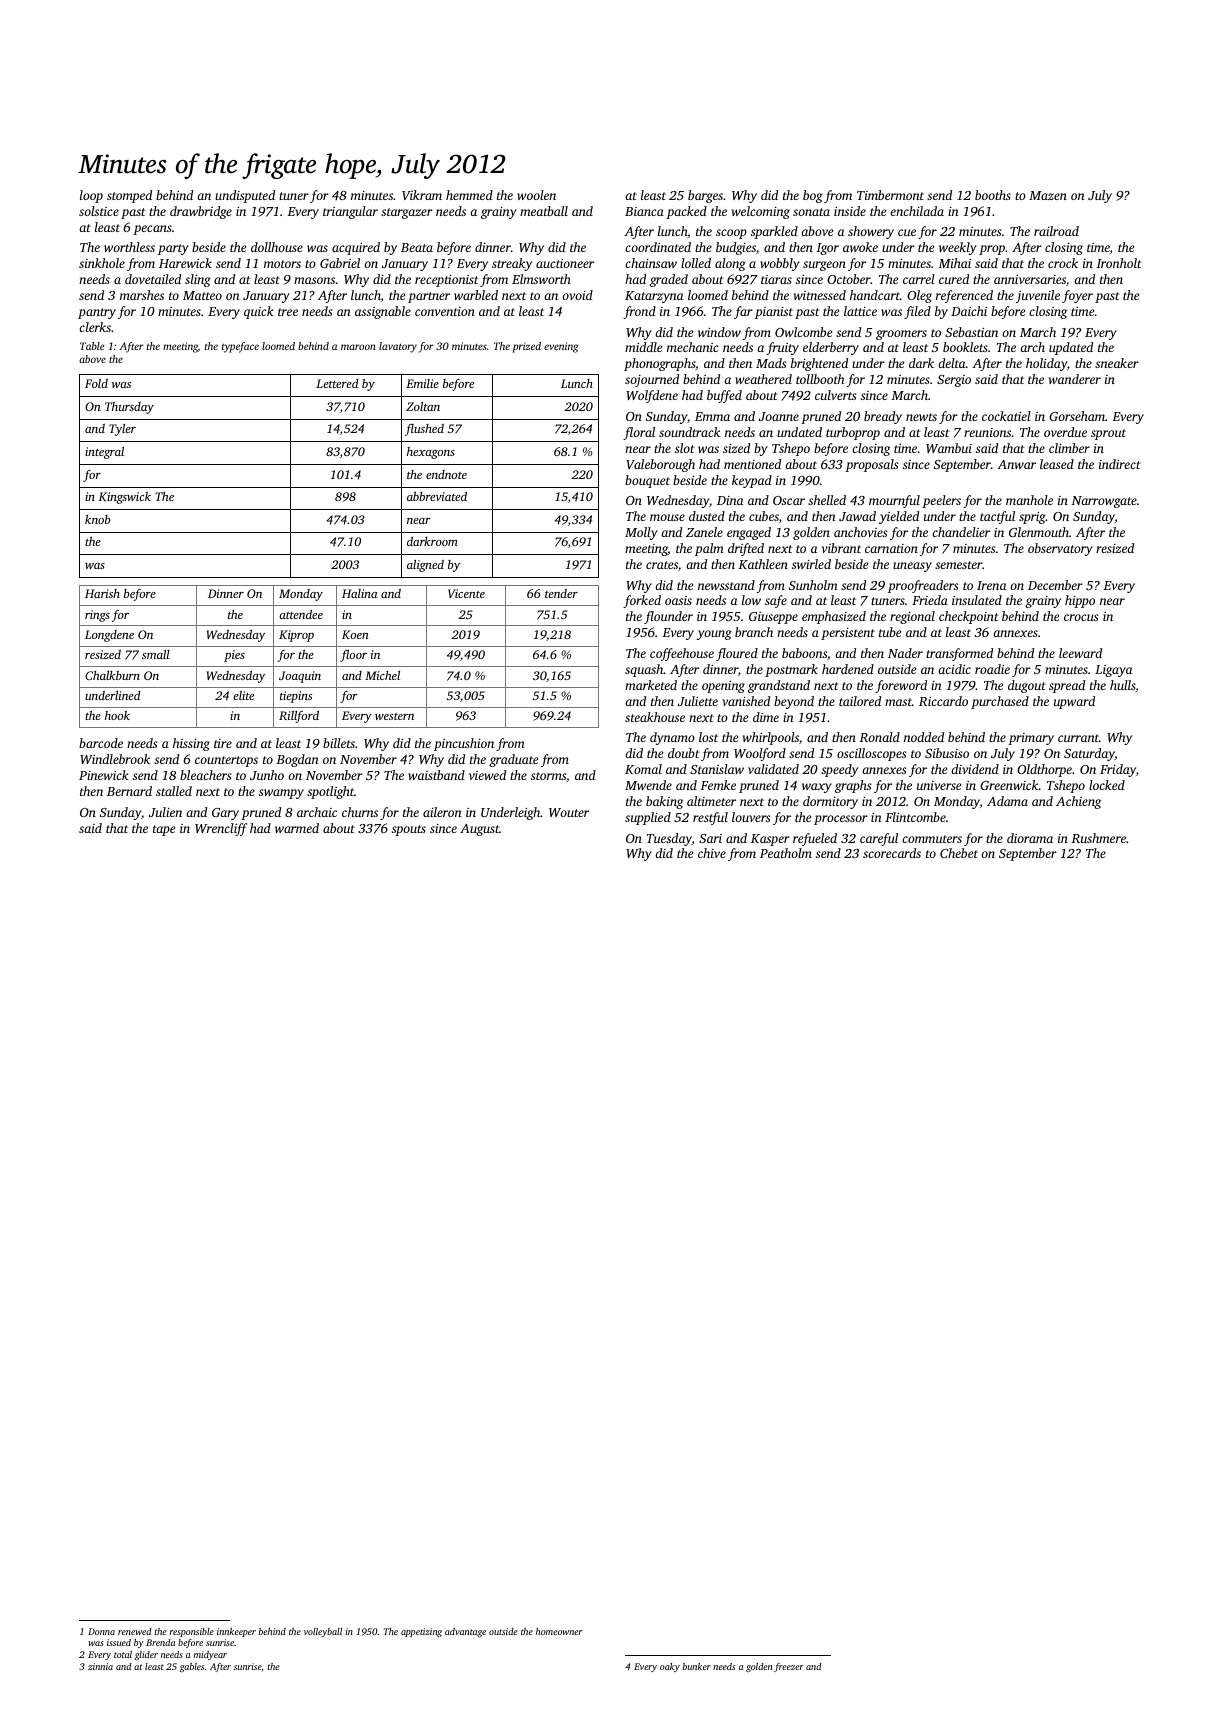 This document has height=1732, width=1224. Describe the element at coordinates (959, 853) in the document. I see `Chebet` at that location.
